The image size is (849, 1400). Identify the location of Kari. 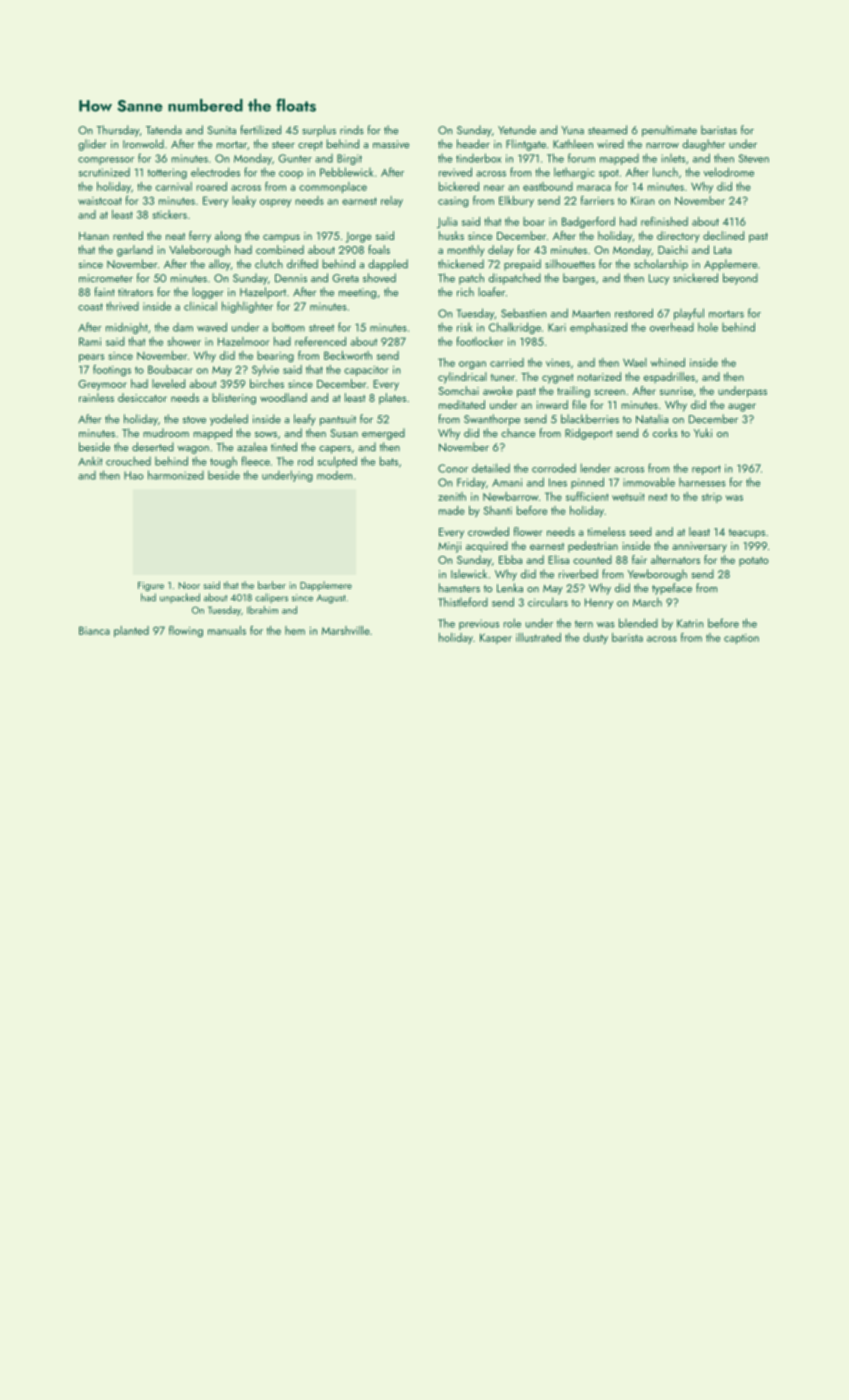
(557, 327).
